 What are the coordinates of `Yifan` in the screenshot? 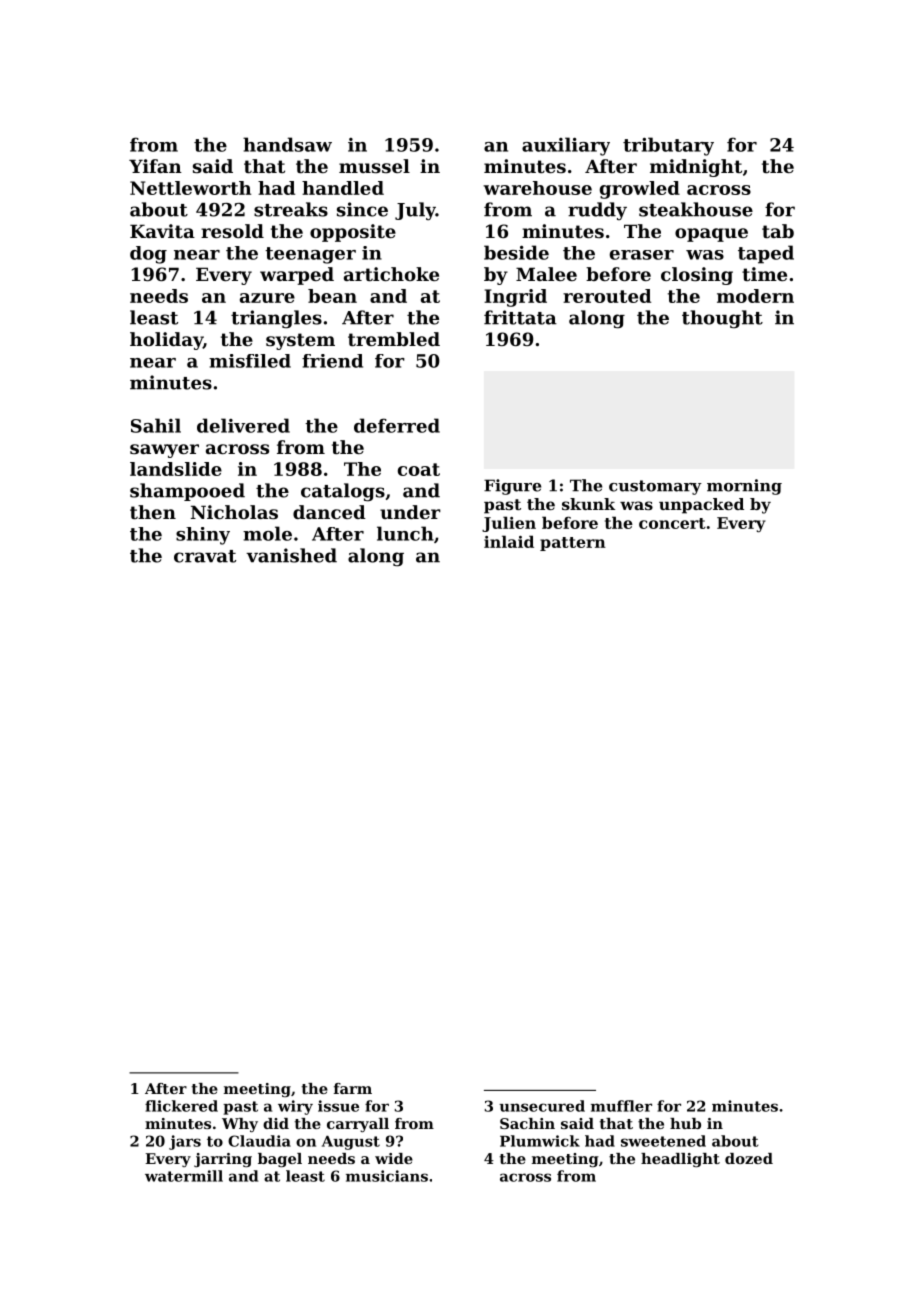 It's located at (155, 166).
